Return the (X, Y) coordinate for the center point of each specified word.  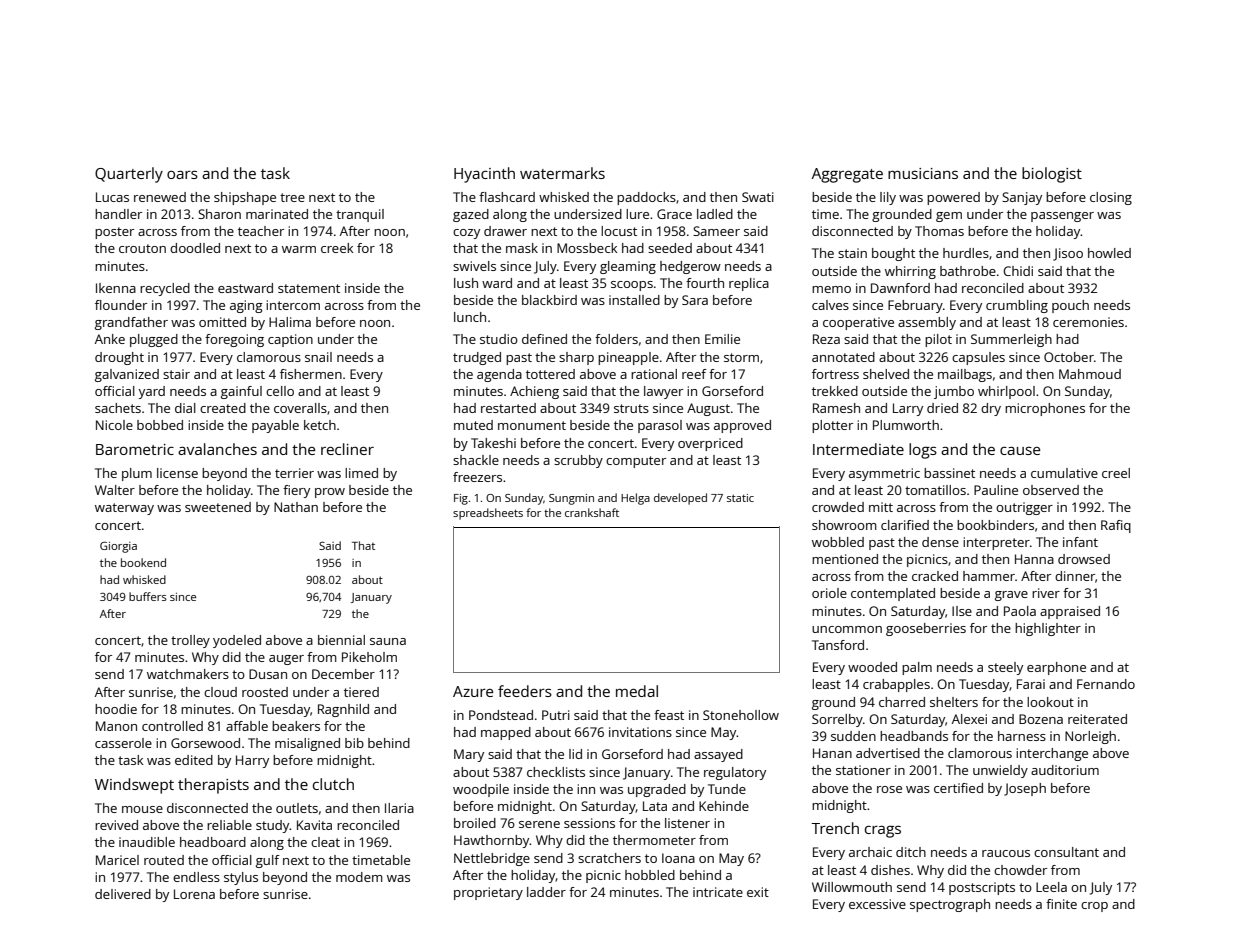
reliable (229, 825)
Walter (115, 490)
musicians (923, 173)
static (740, 498)
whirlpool (1006, 392)
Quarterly (129, 175)
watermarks (562, 173)
